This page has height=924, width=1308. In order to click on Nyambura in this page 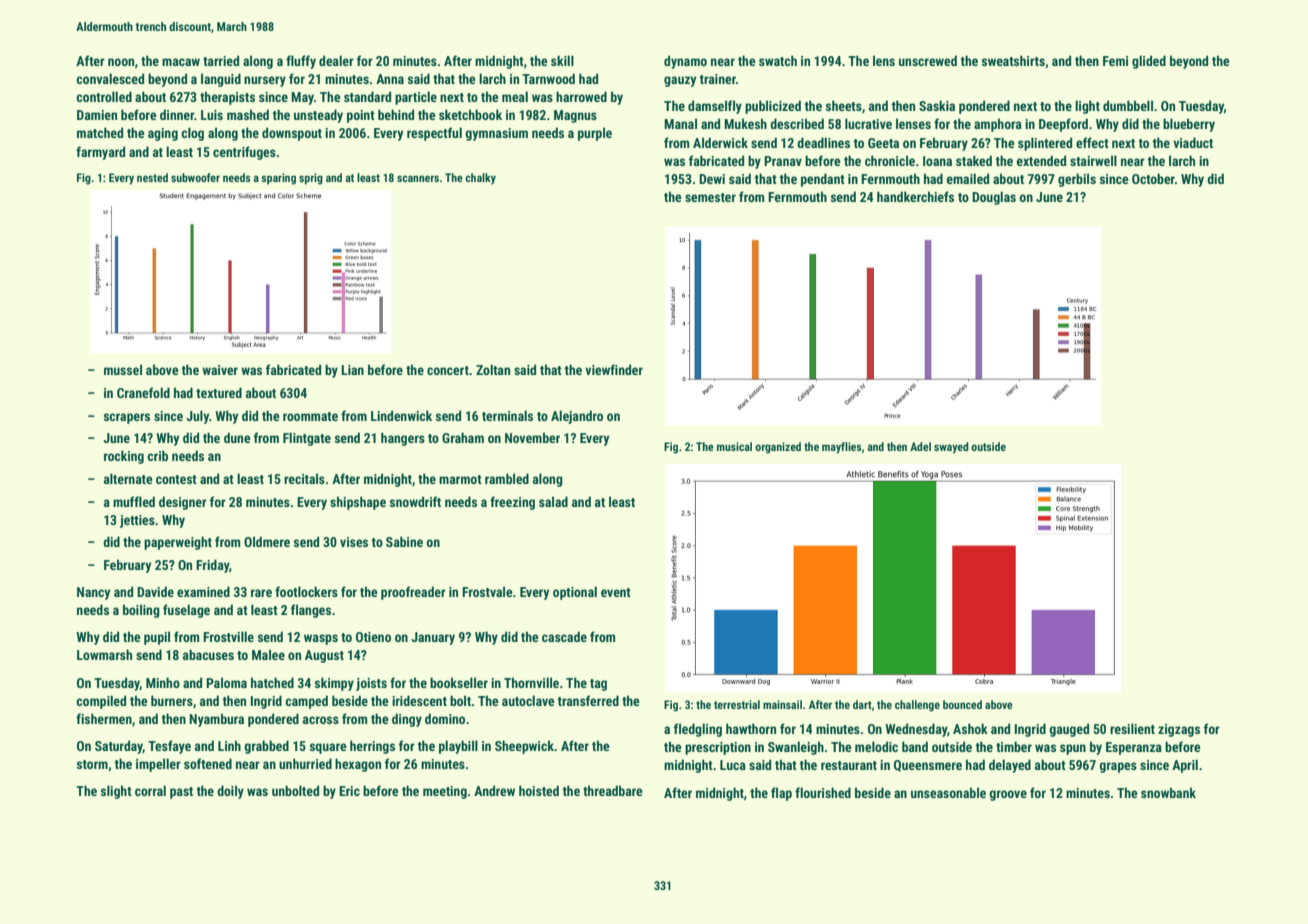, I will do `click(216, 720)`.
